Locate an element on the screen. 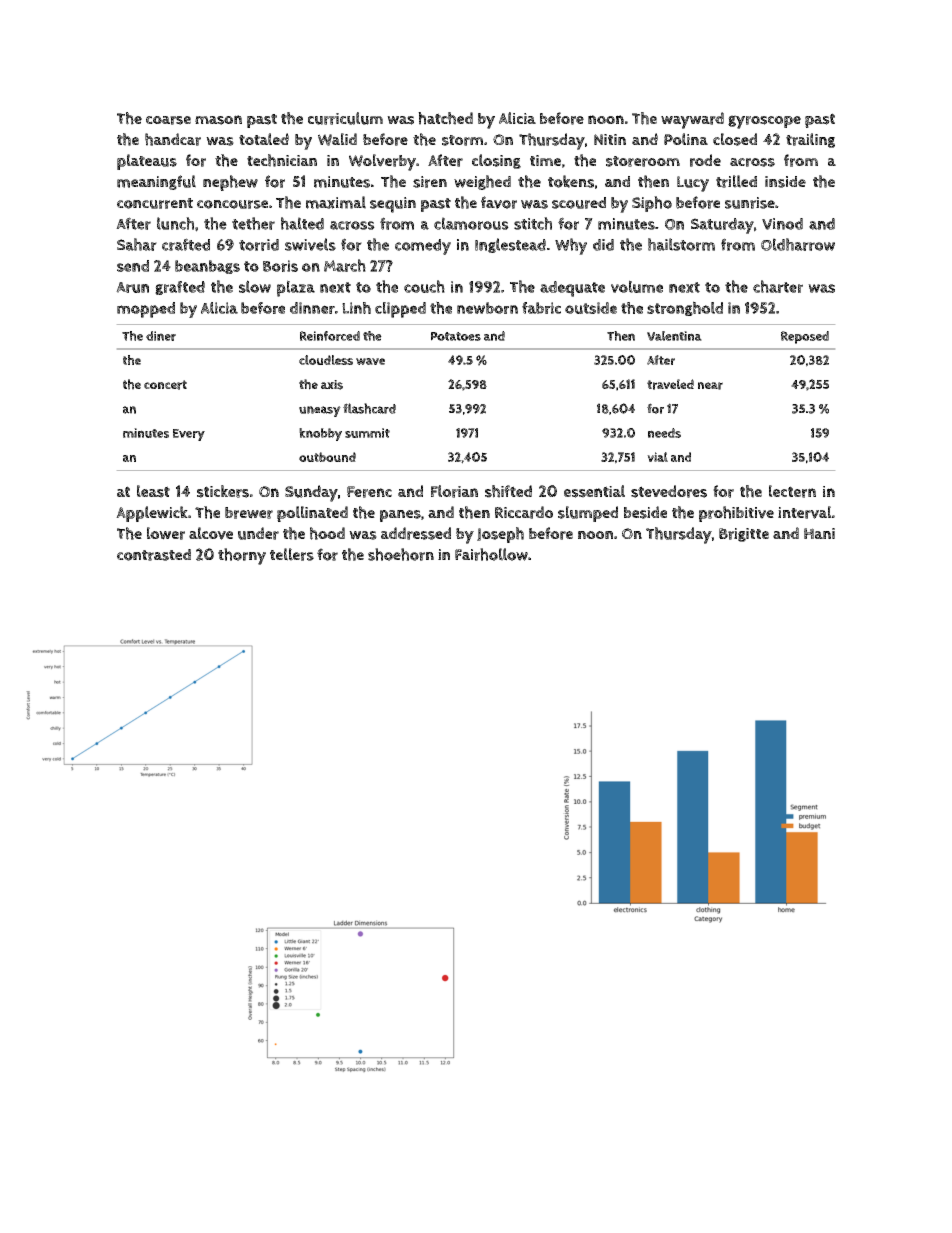 The width and height of the screenshot is (952, 1233). lectern is located at coordinates (792, 491).
